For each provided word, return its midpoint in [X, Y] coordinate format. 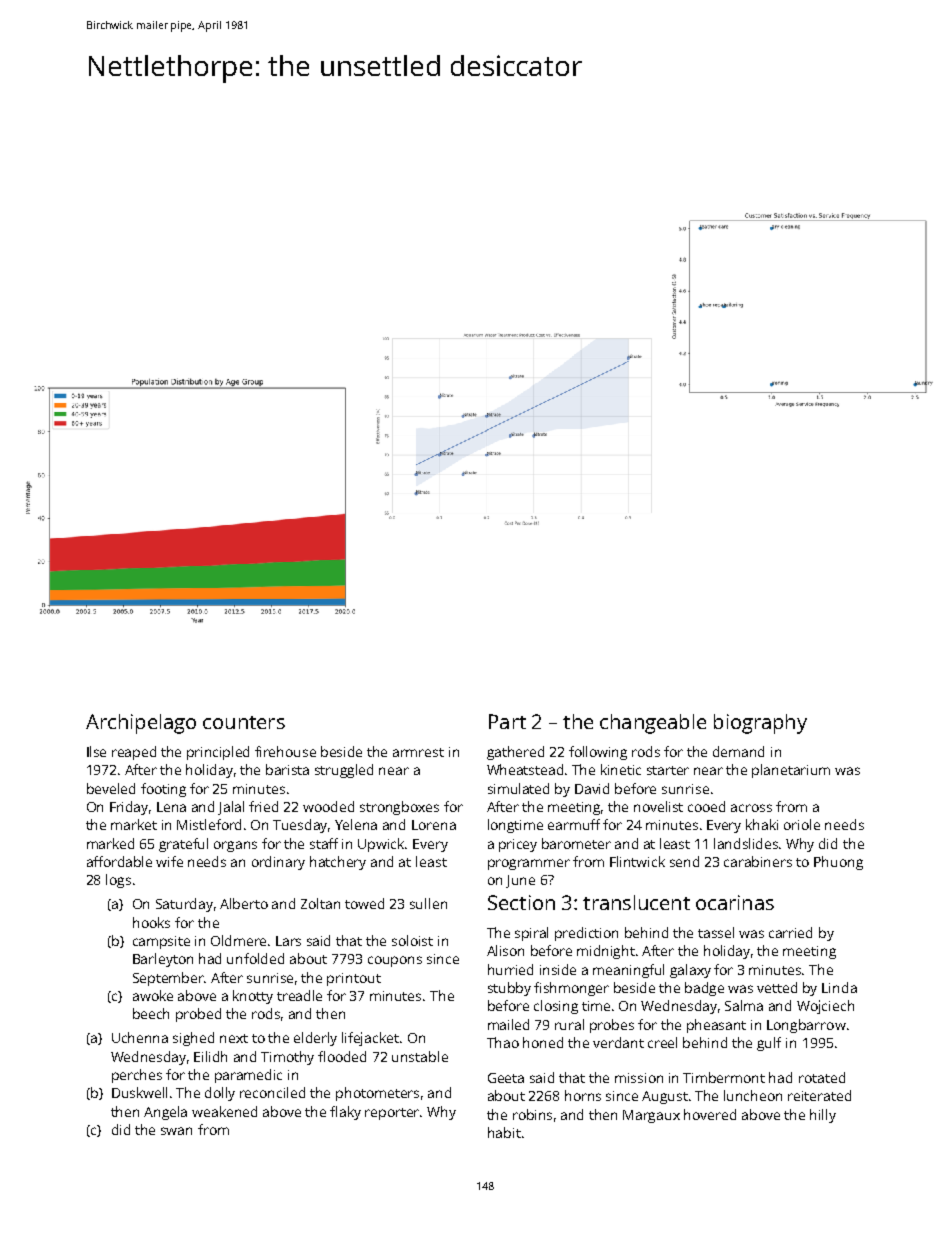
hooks [151, 922]
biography [760, 724]
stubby [509, 989]
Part [507, 721]
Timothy [287, 1058]
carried [790, 932]
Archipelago [141, 724]
